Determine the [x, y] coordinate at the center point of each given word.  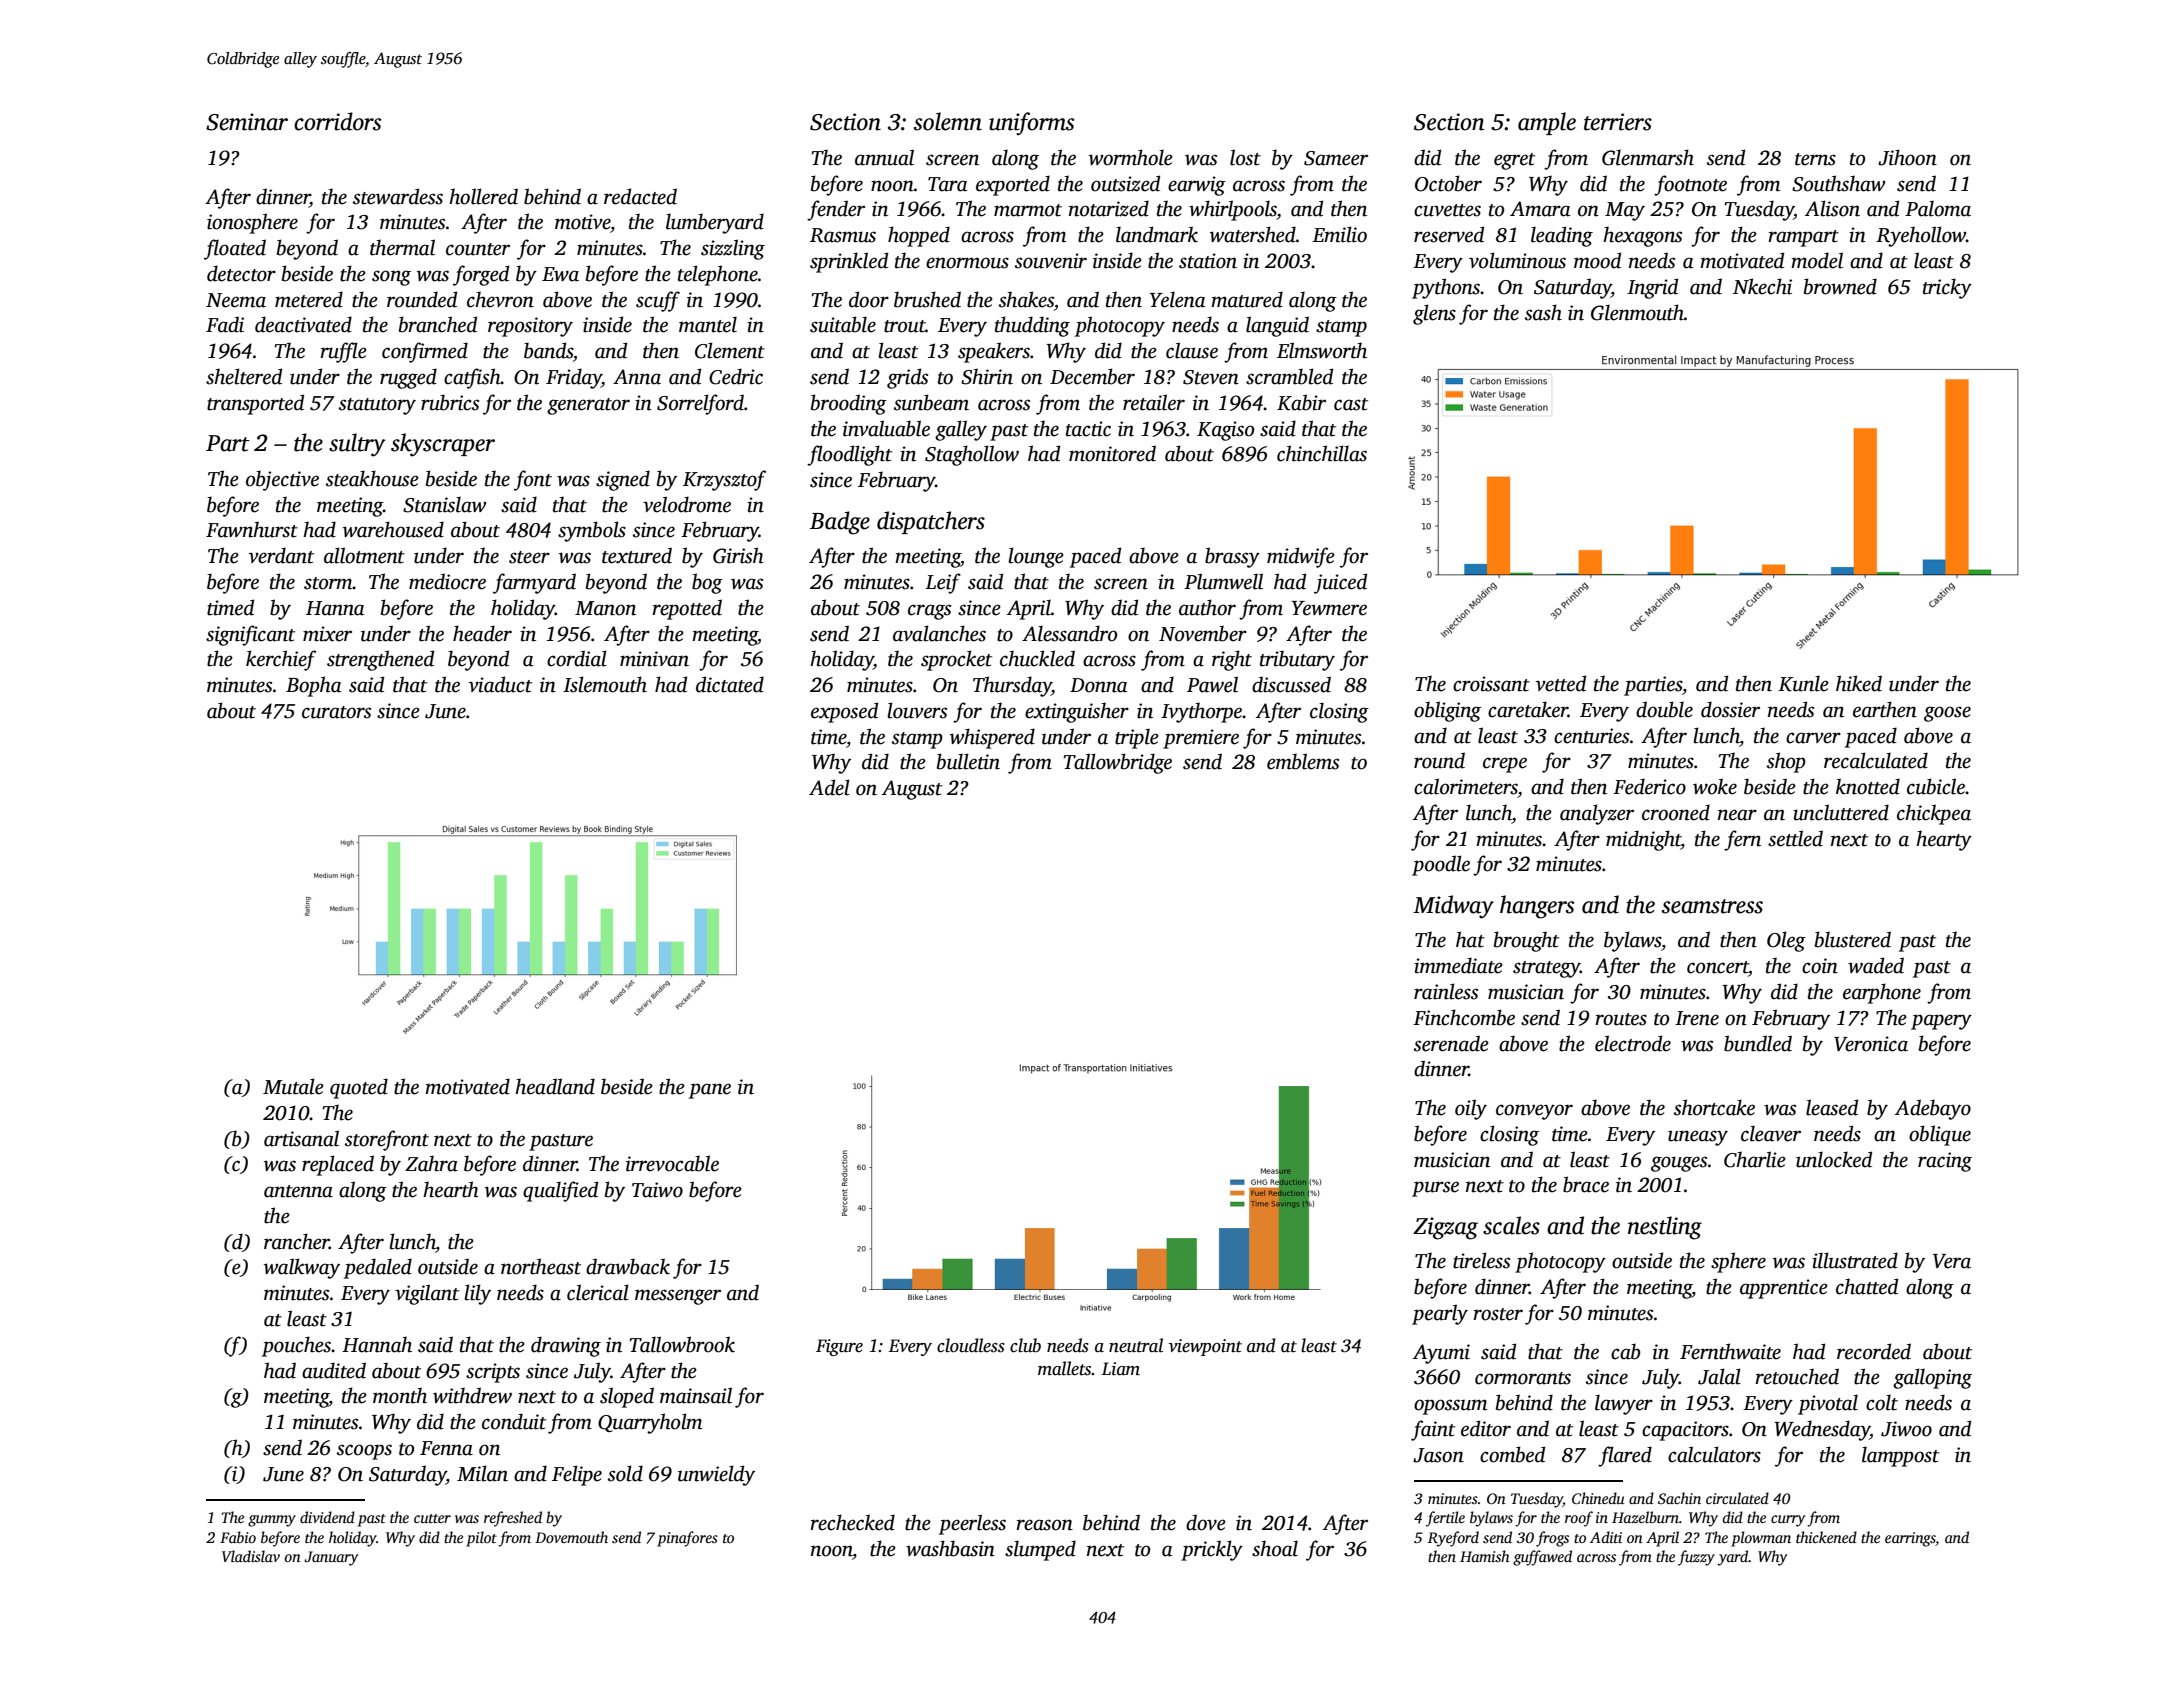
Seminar [247, 122]
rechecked [852, 1522]
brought [1526, 941]
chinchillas [1322, 453]
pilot [481, 1539]
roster [1498, 1314]
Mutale [293, 1086]
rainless [1446, 991]
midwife [1301, 557]
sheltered [244, 376]
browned [1840, 286]
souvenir [1051, 261]
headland [555, 1086]
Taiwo [657, 1190]
